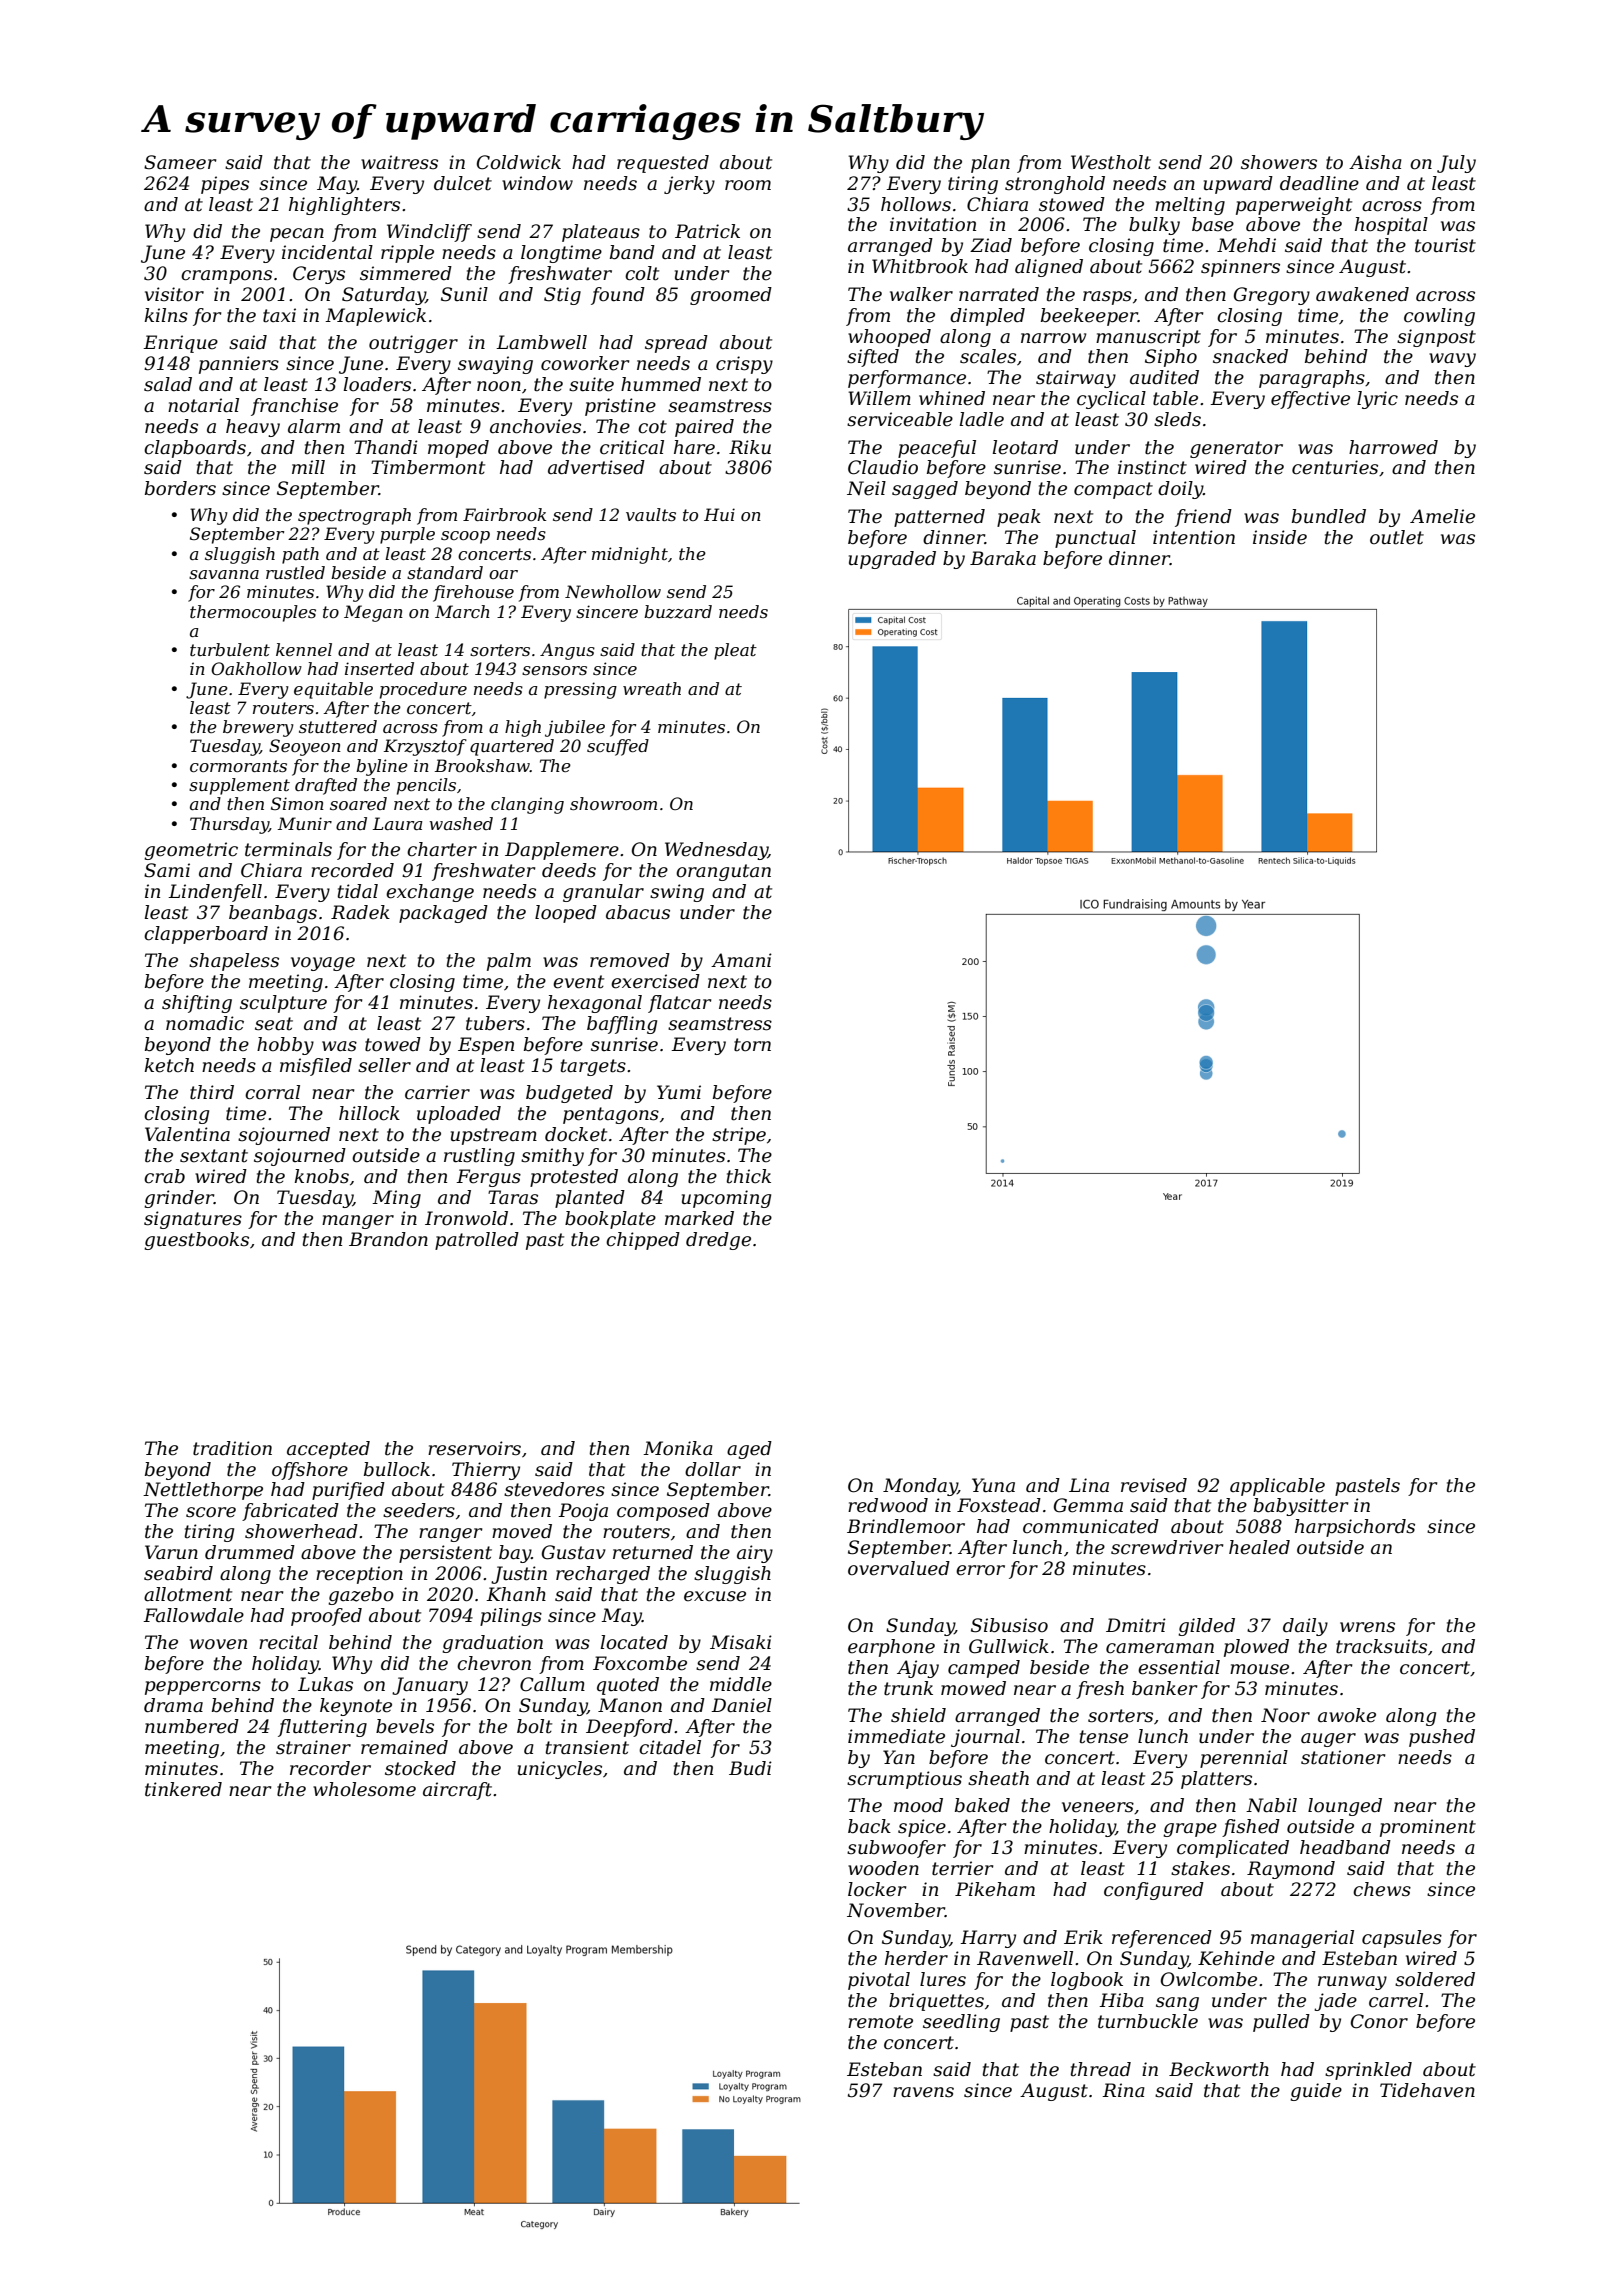 This screenshot has height=2292, width=1620. I want to click on moped, so click(458, 449).
